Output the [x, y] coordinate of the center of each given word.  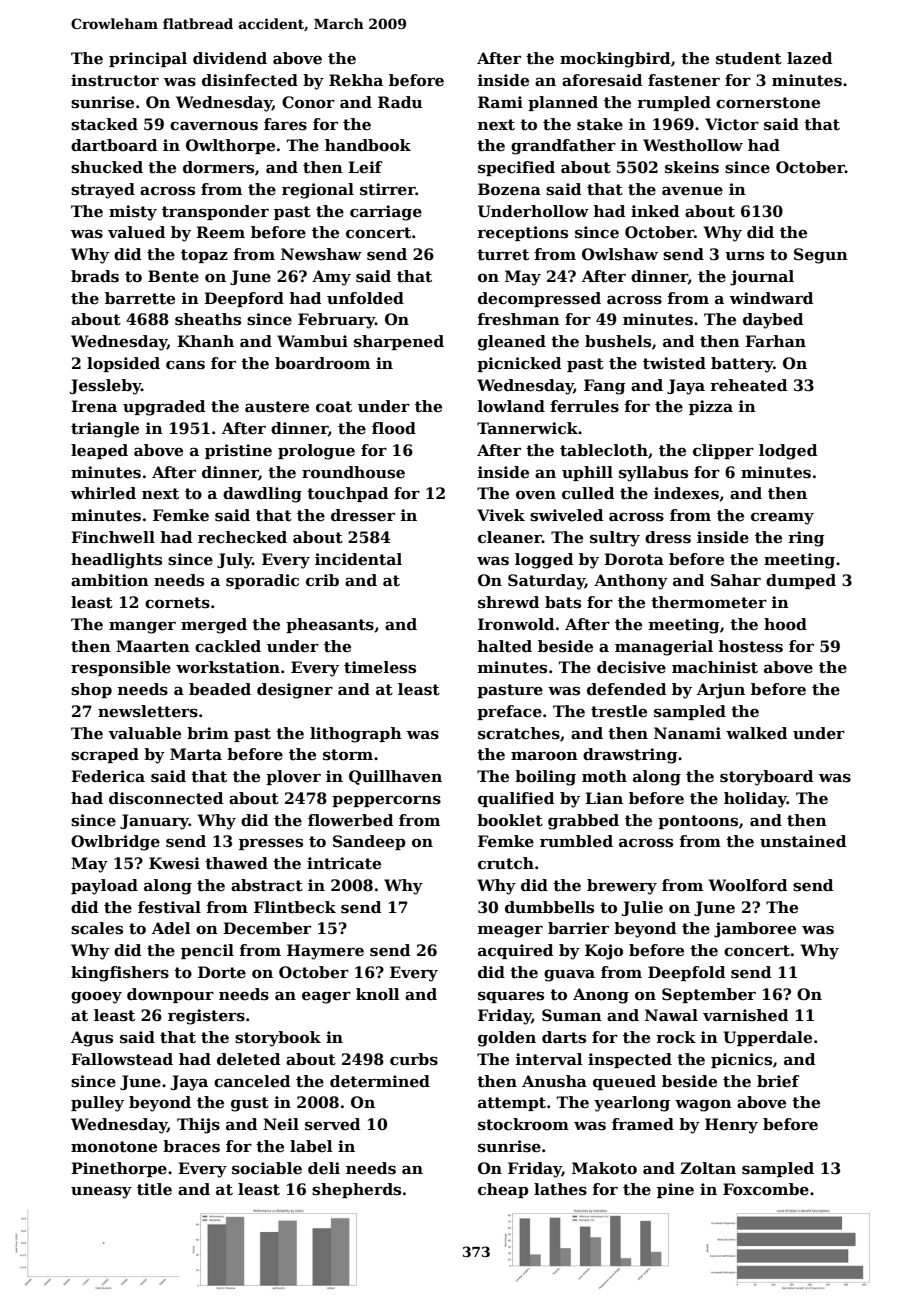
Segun [821, 256]
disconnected [166, 798]
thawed [236, 863]
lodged [788, 452]
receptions [522, 233]
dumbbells [549, 907]
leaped [99, 451]
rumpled [674, 103]
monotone [114, 1147]
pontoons [698, 822]
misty [133, 213]
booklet [510, 820]
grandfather [563, 147]
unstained [803, 841]
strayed [103, 191]
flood [394, 428]
